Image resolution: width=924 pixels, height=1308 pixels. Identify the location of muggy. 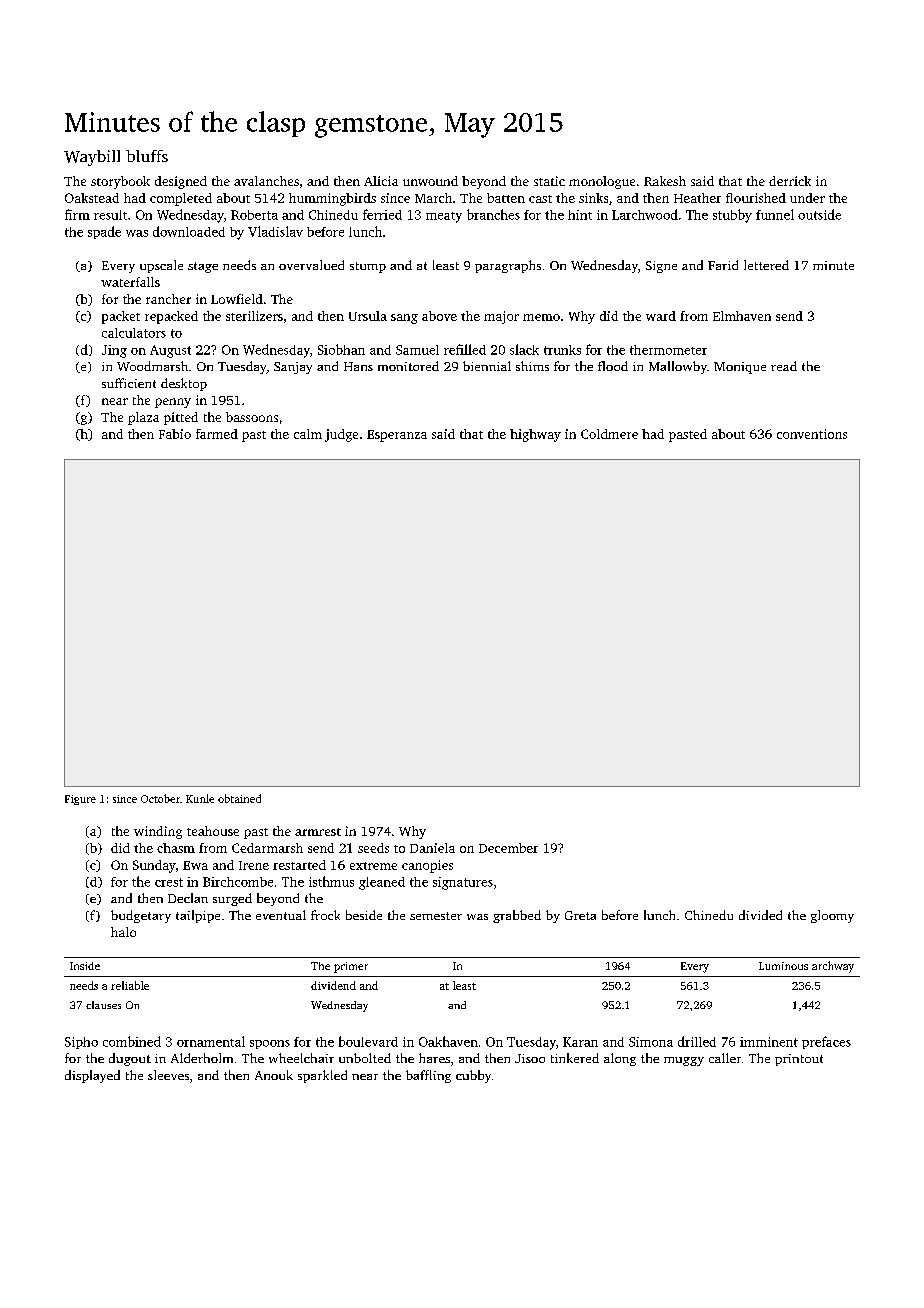
(684, 1061).
